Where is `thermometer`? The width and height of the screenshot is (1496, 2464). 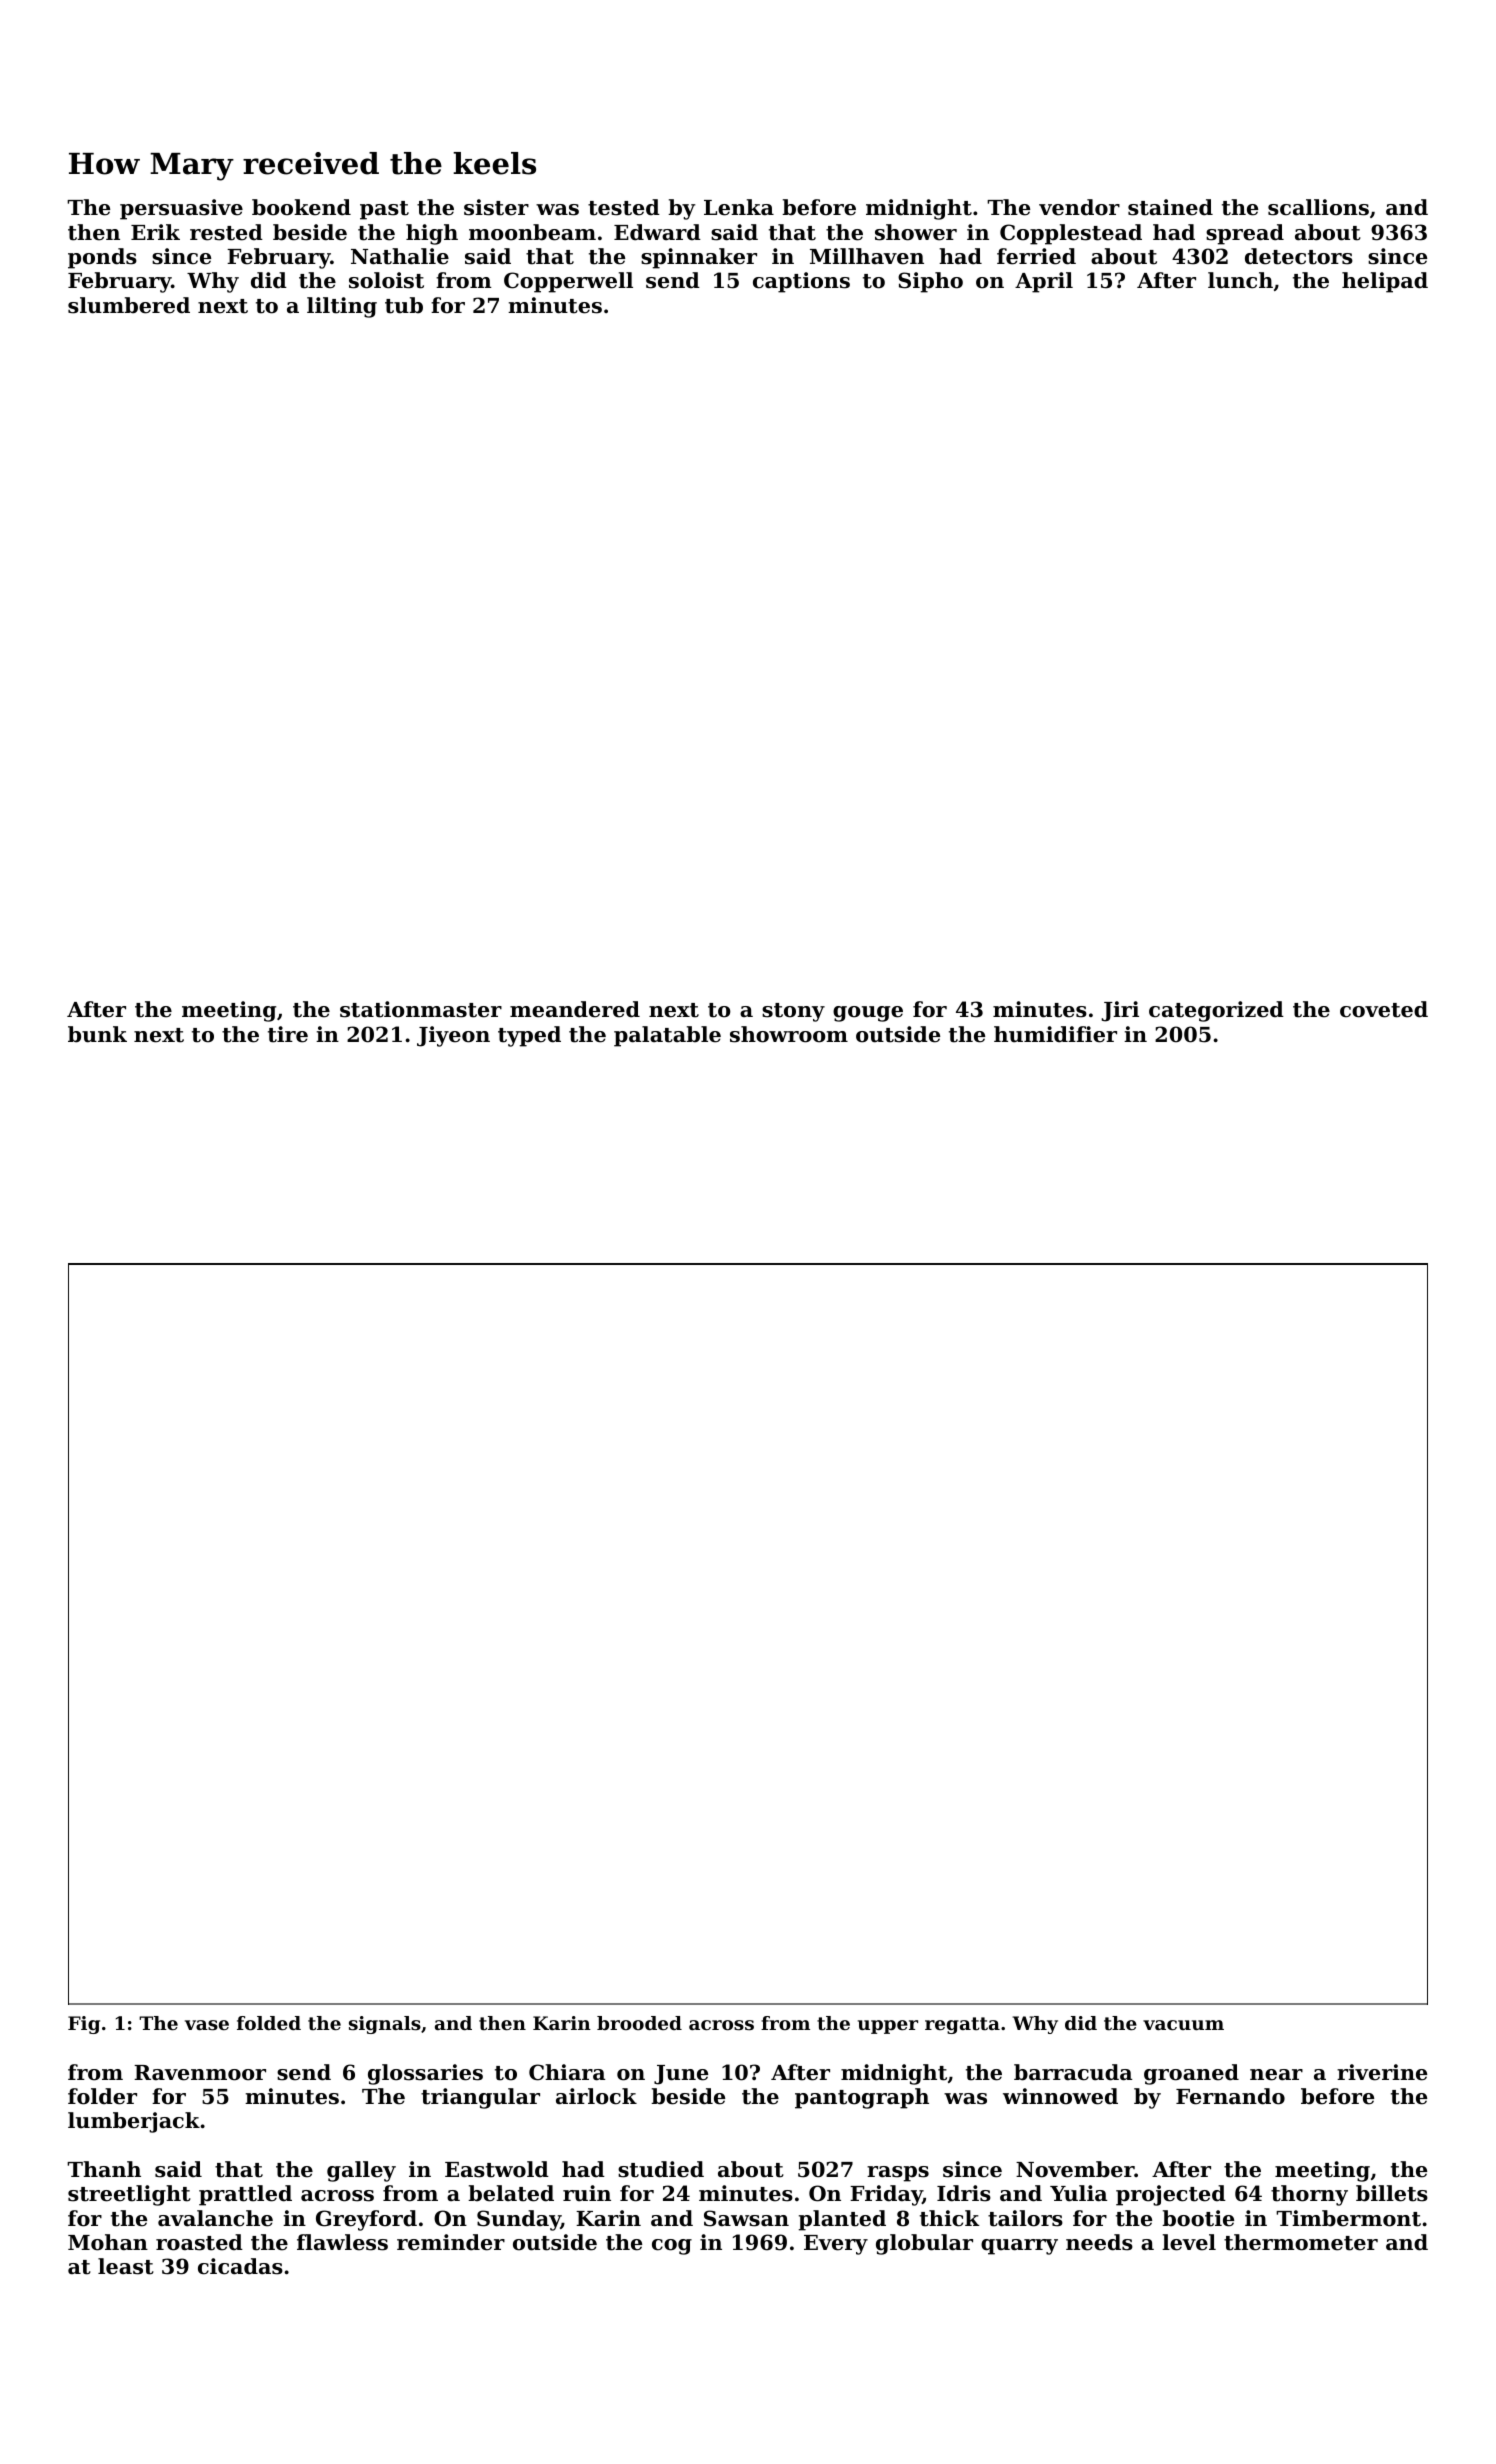 thermometer is located at coordinates (1301, 2242).
